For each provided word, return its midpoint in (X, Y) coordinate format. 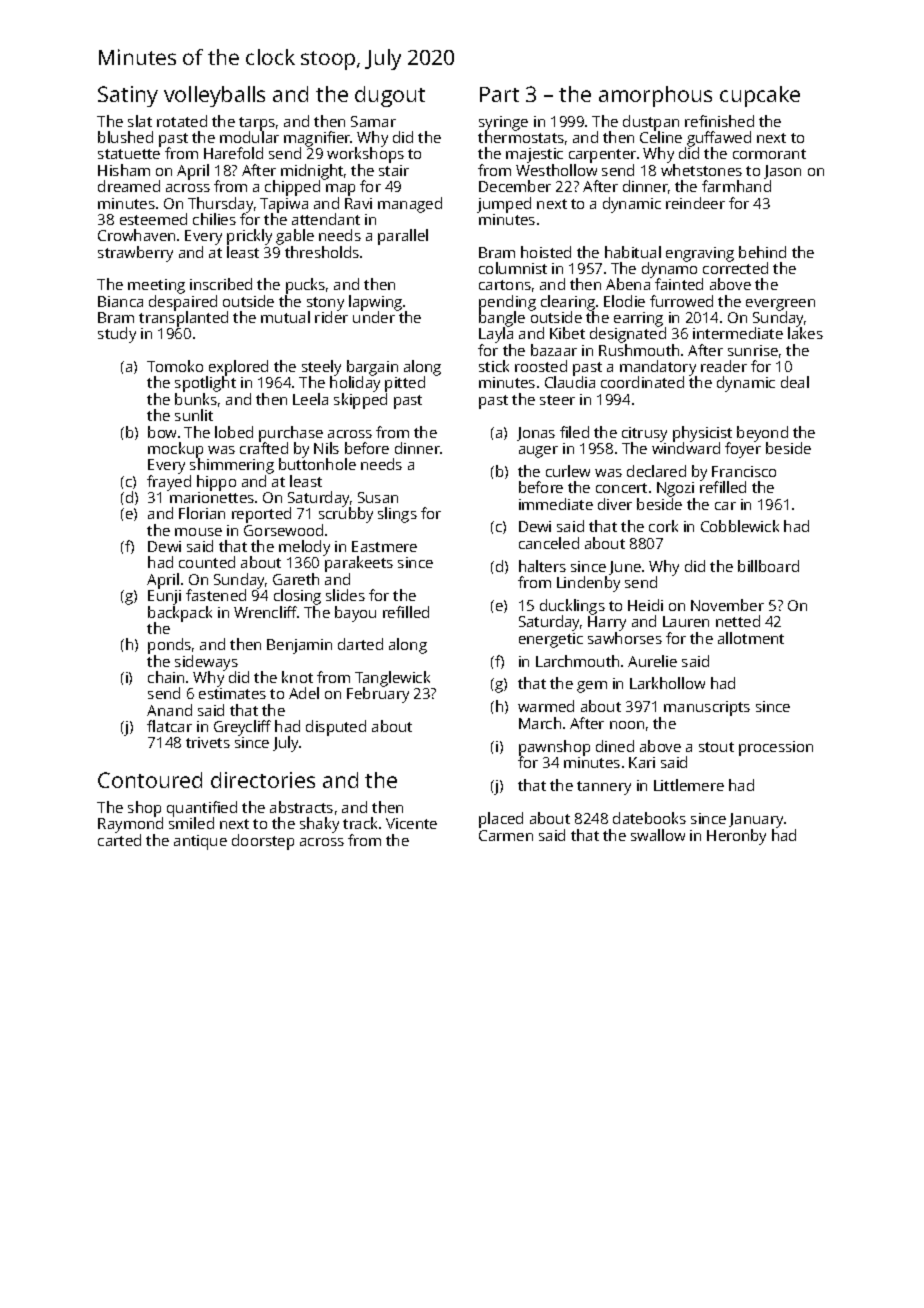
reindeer (695, 203)
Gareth (296, 579)
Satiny (128, 96)
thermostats (521, 137)
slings (397, 515)
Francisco (744, 471)
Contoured (150, 780)
